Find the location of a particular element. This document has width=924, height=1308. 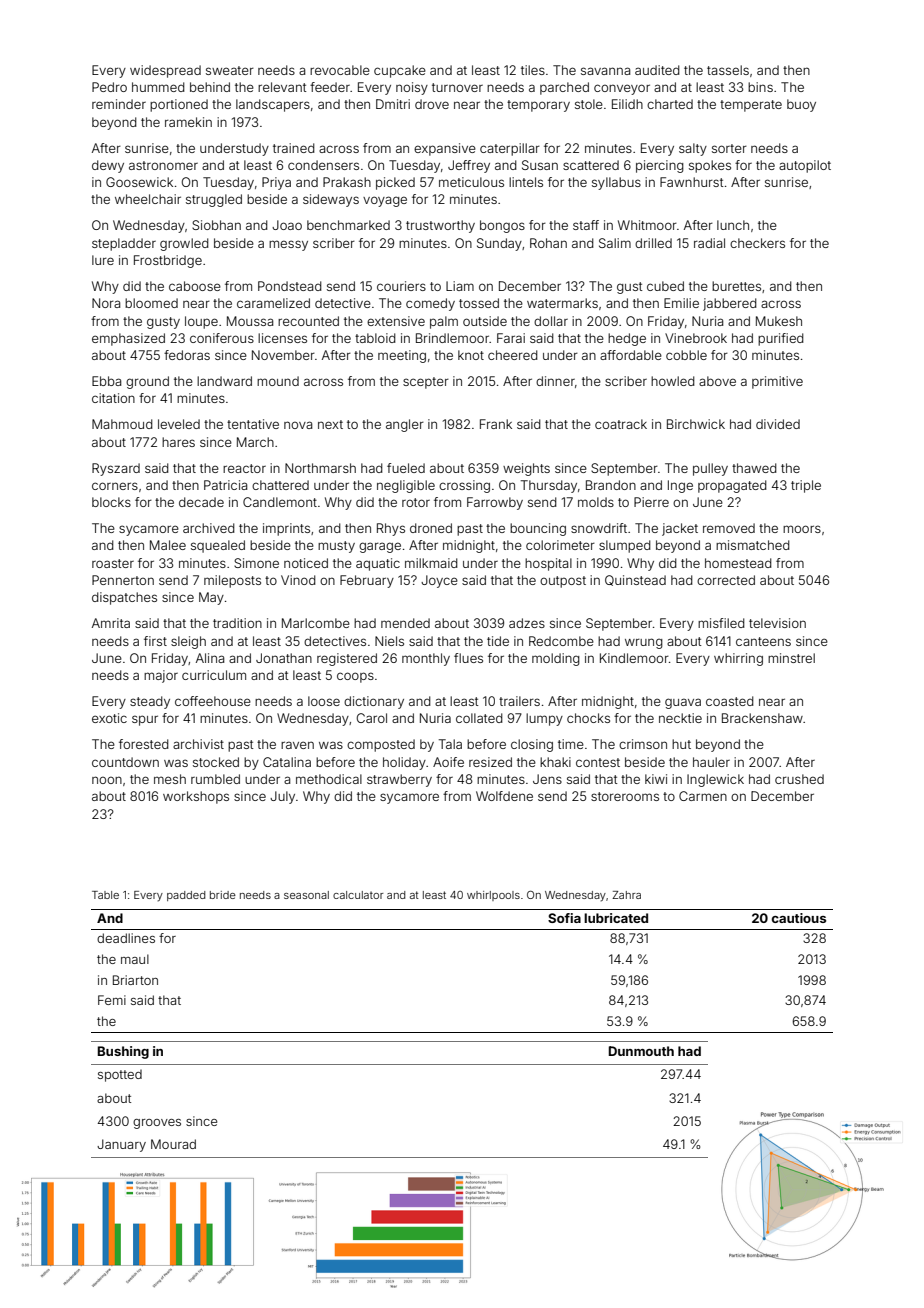

sweater is located at coordinates (230, 70).
